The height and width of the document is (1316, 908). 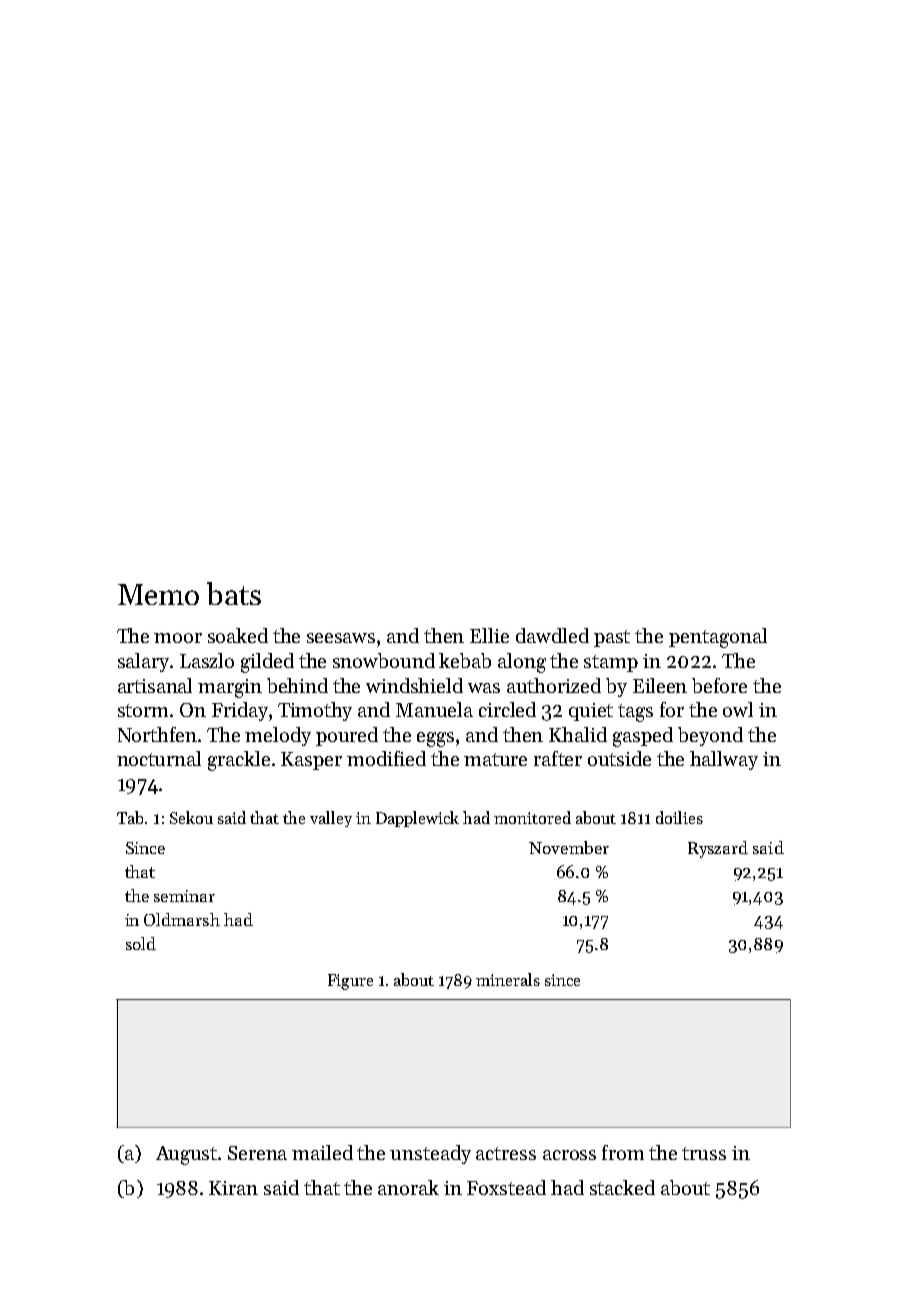 I want to click on Friday, so click(x=240, y=711).
